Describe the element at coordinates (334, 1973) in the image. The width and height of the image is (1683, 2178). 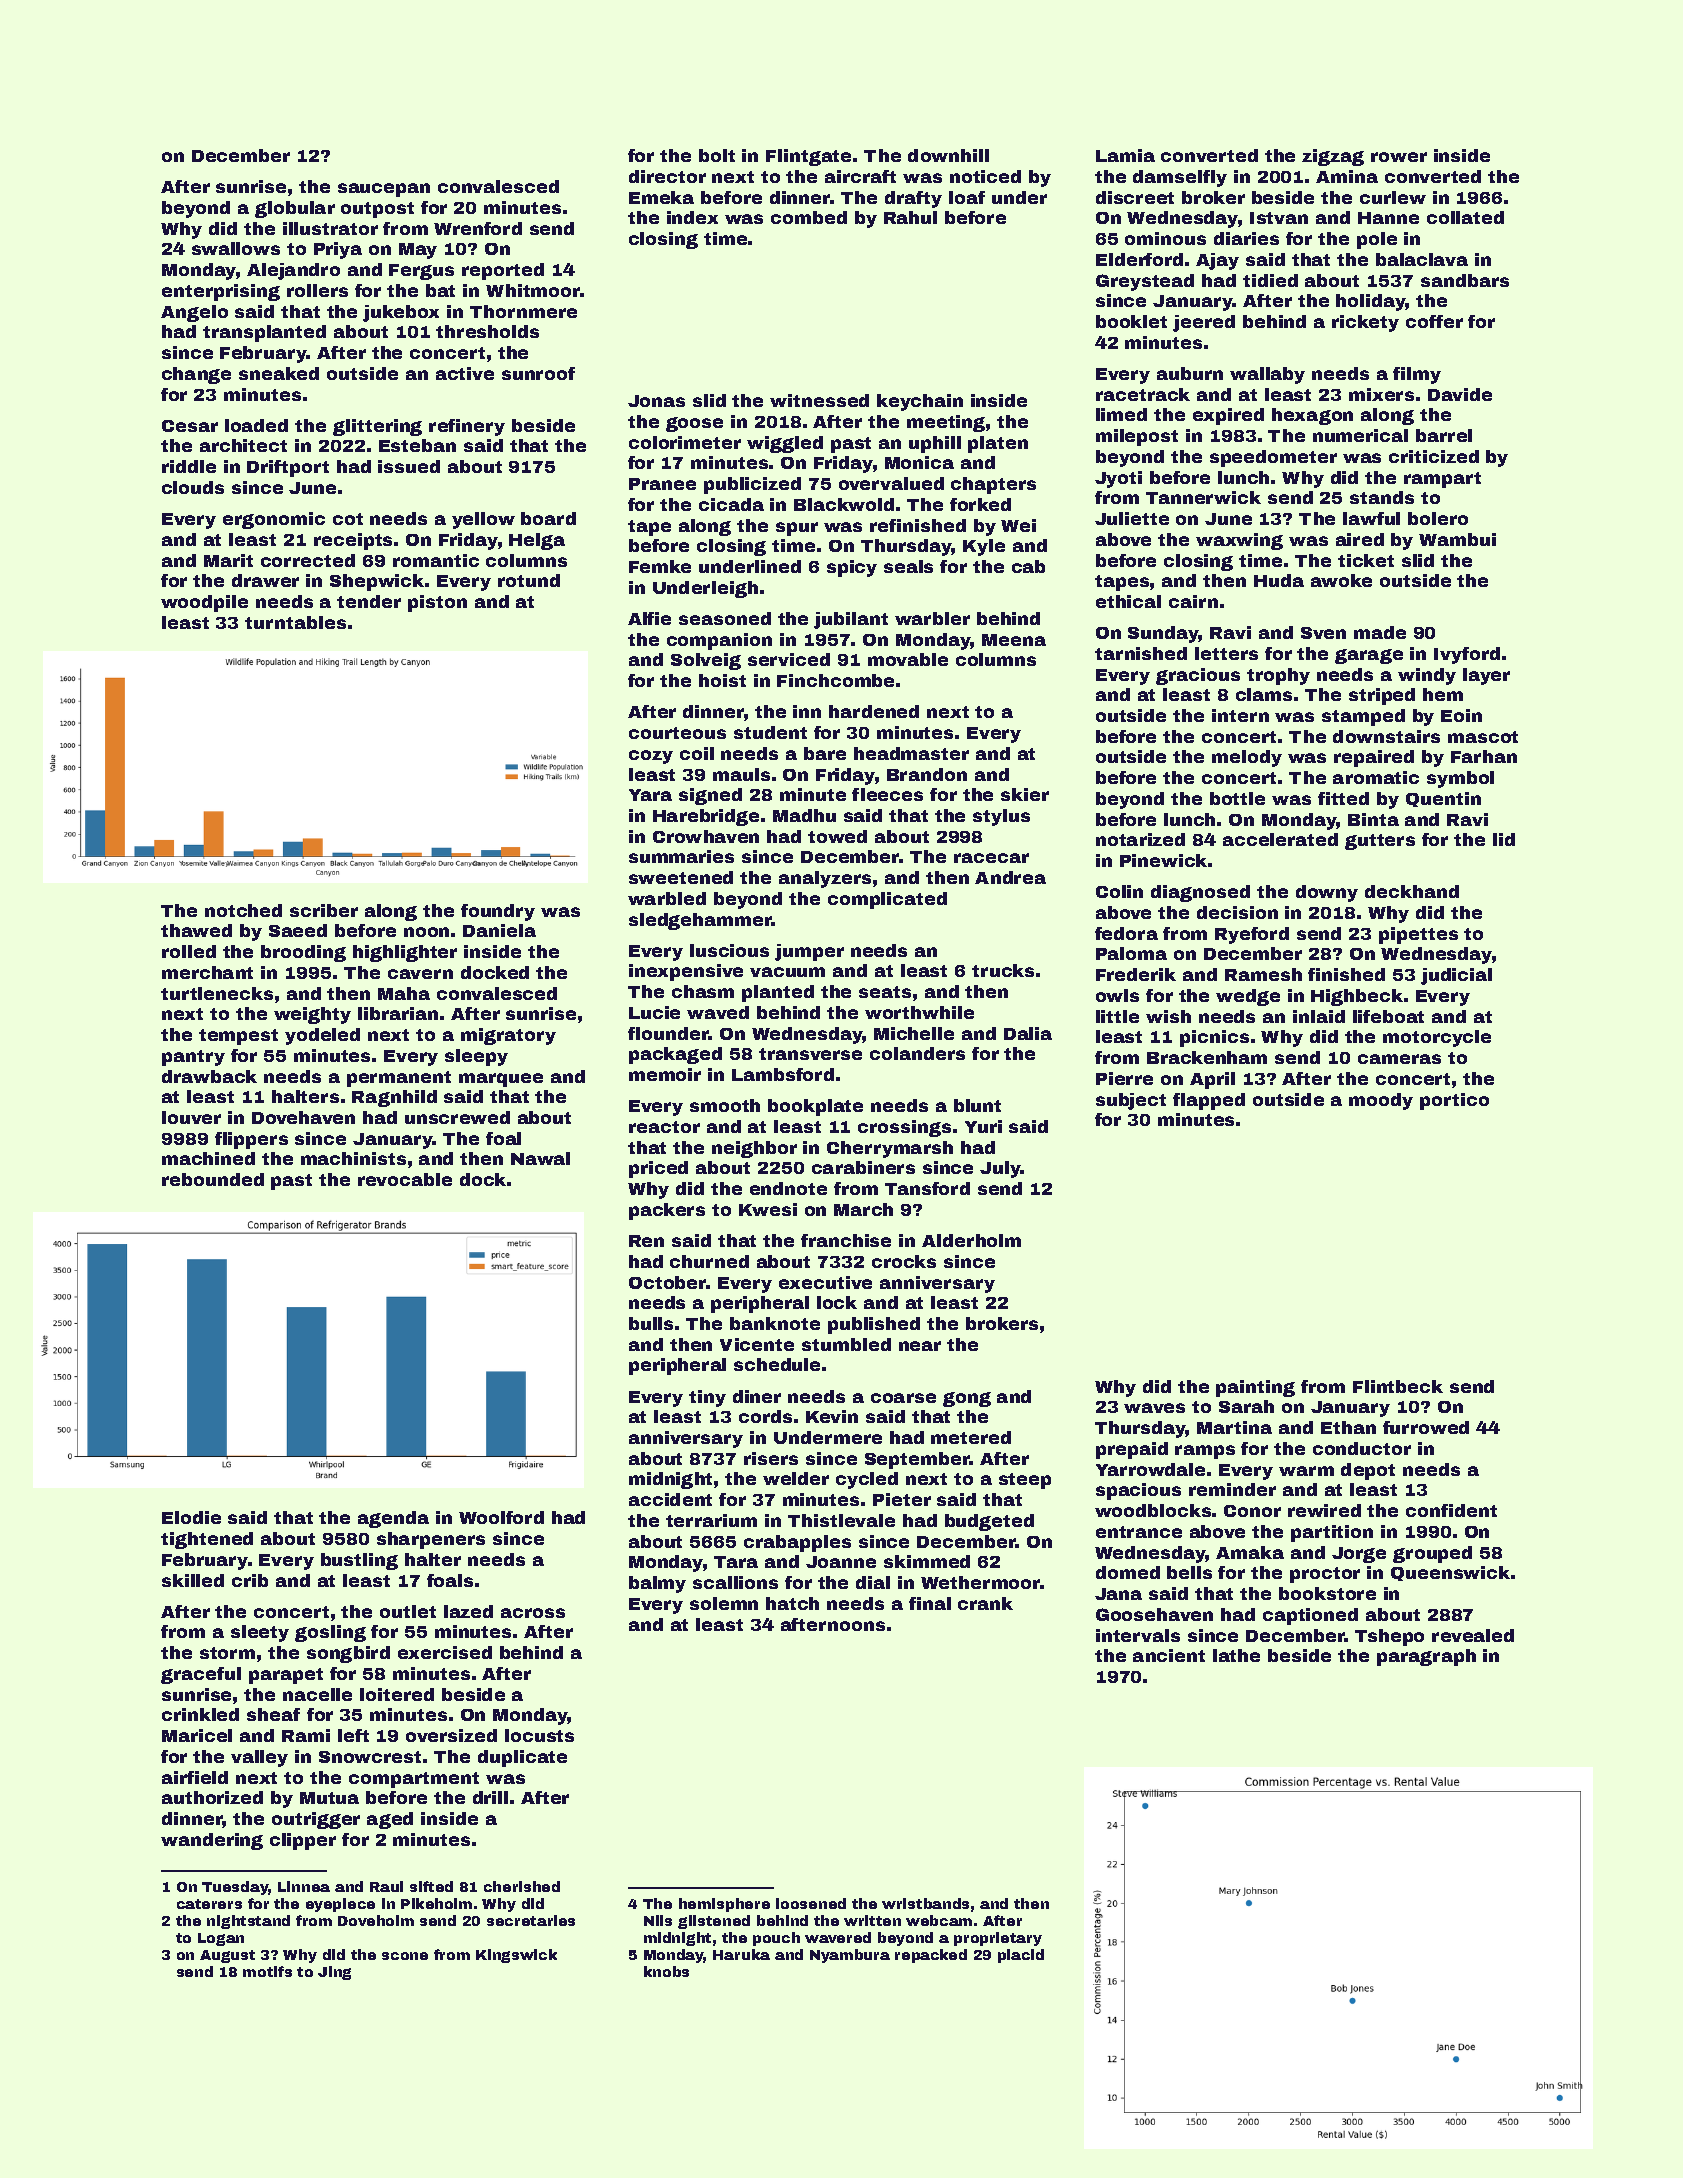
I see `Jing` at that location.
